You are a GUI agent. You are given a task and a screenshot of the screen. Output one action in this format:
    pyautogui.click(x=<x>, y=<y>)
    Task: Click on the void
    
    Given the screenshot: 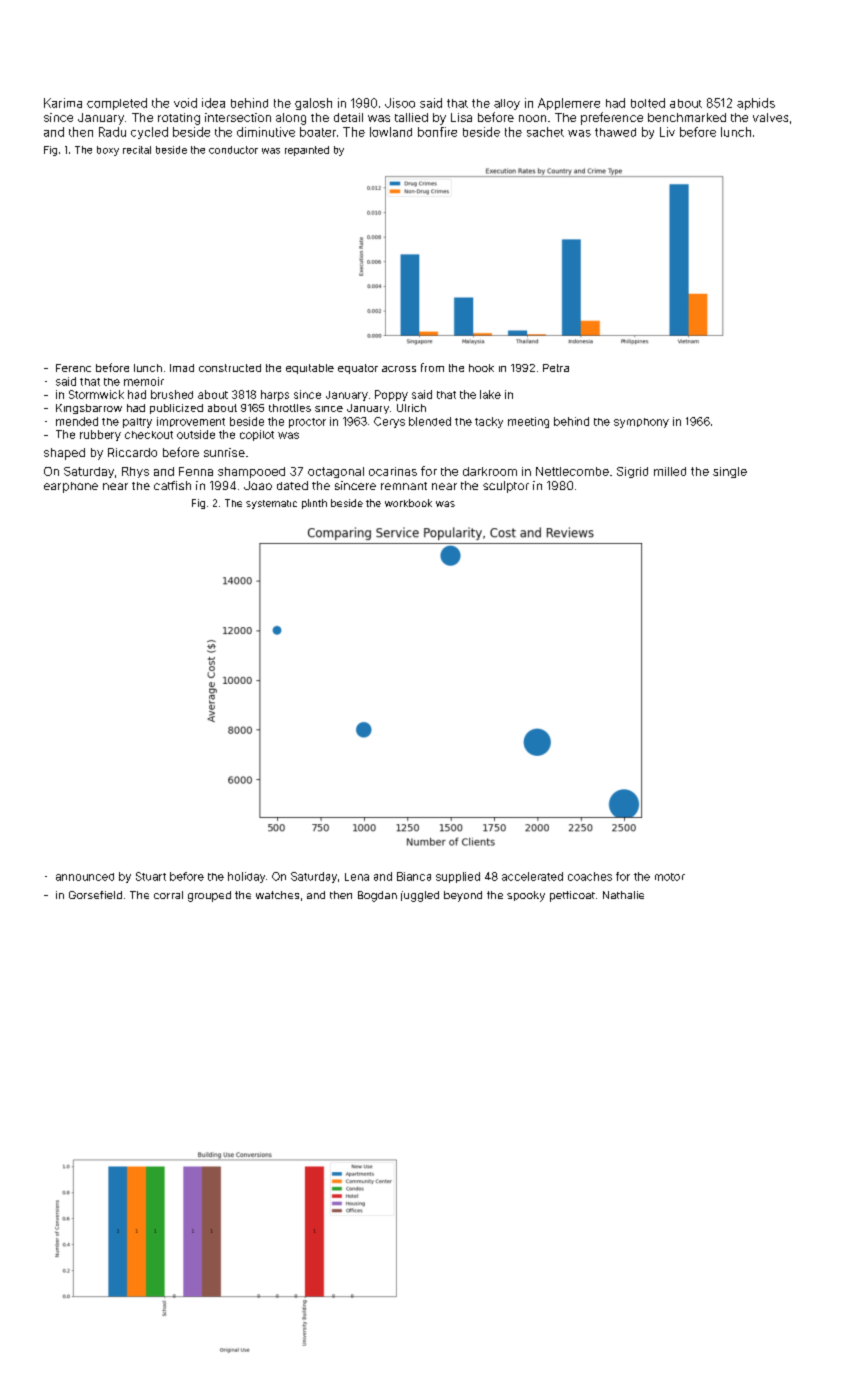 What is the action you would take?
    pyautogui.click(x=185, y=103)
